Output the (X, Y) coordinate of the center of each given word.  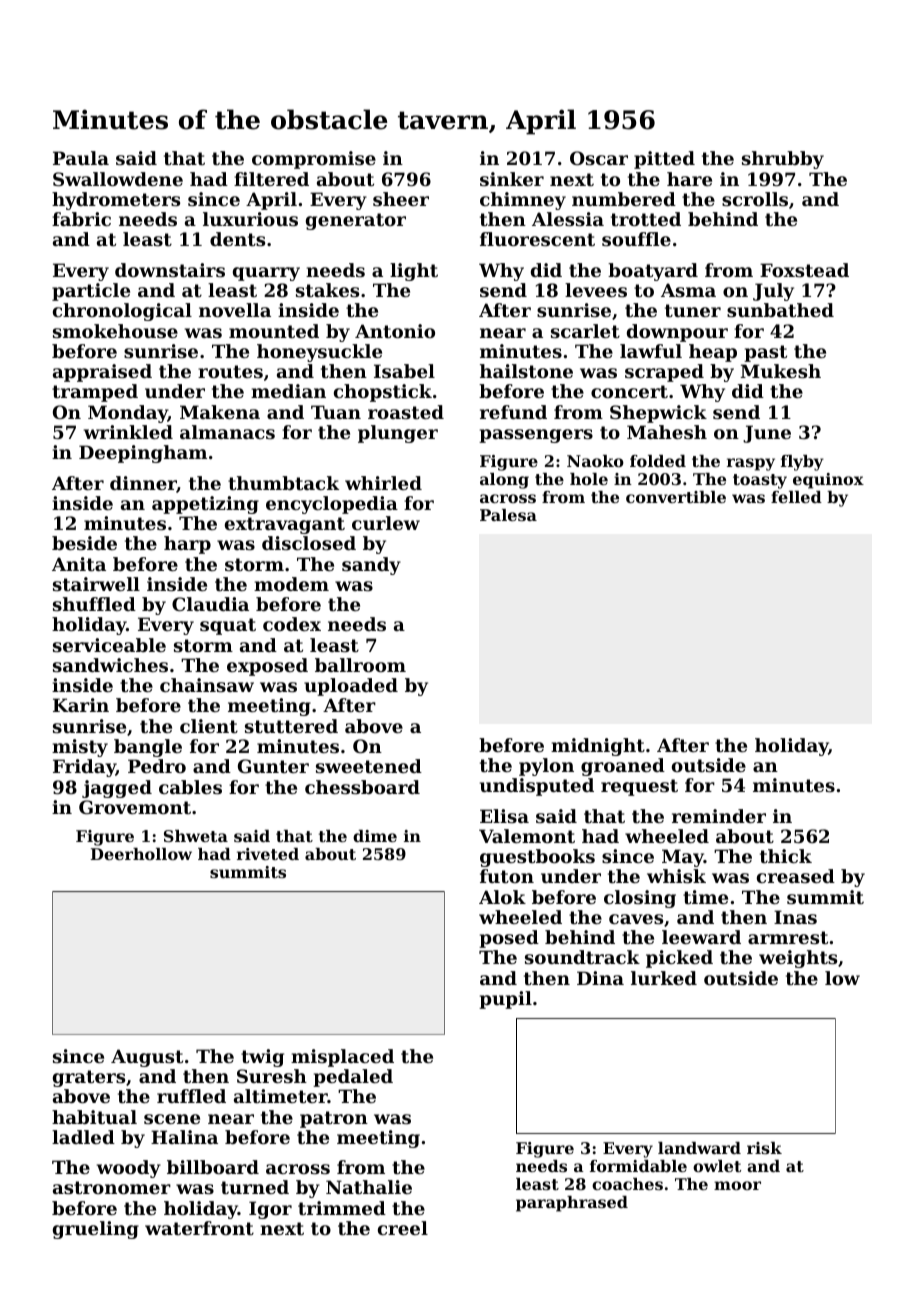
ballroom (360, 665)
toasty (760, 481)
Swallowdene (118, 179)
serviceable (109, 645)
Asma (688, 290)
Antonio (395, 331)
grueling (96, 1230)
